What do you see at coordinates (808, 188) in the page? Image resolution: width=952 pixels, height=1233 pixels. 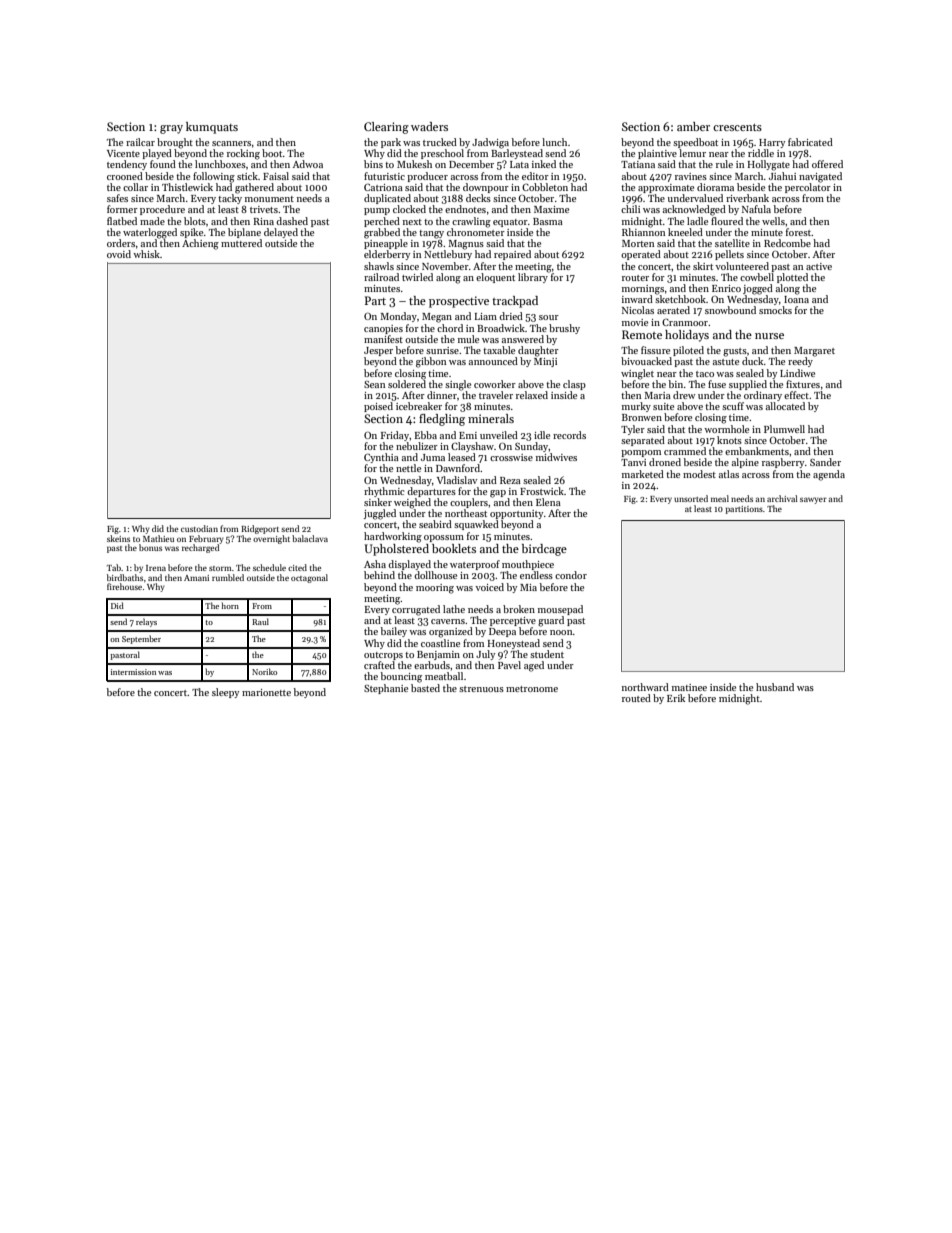 I see `percolator` at bounding box center [808, 188].
